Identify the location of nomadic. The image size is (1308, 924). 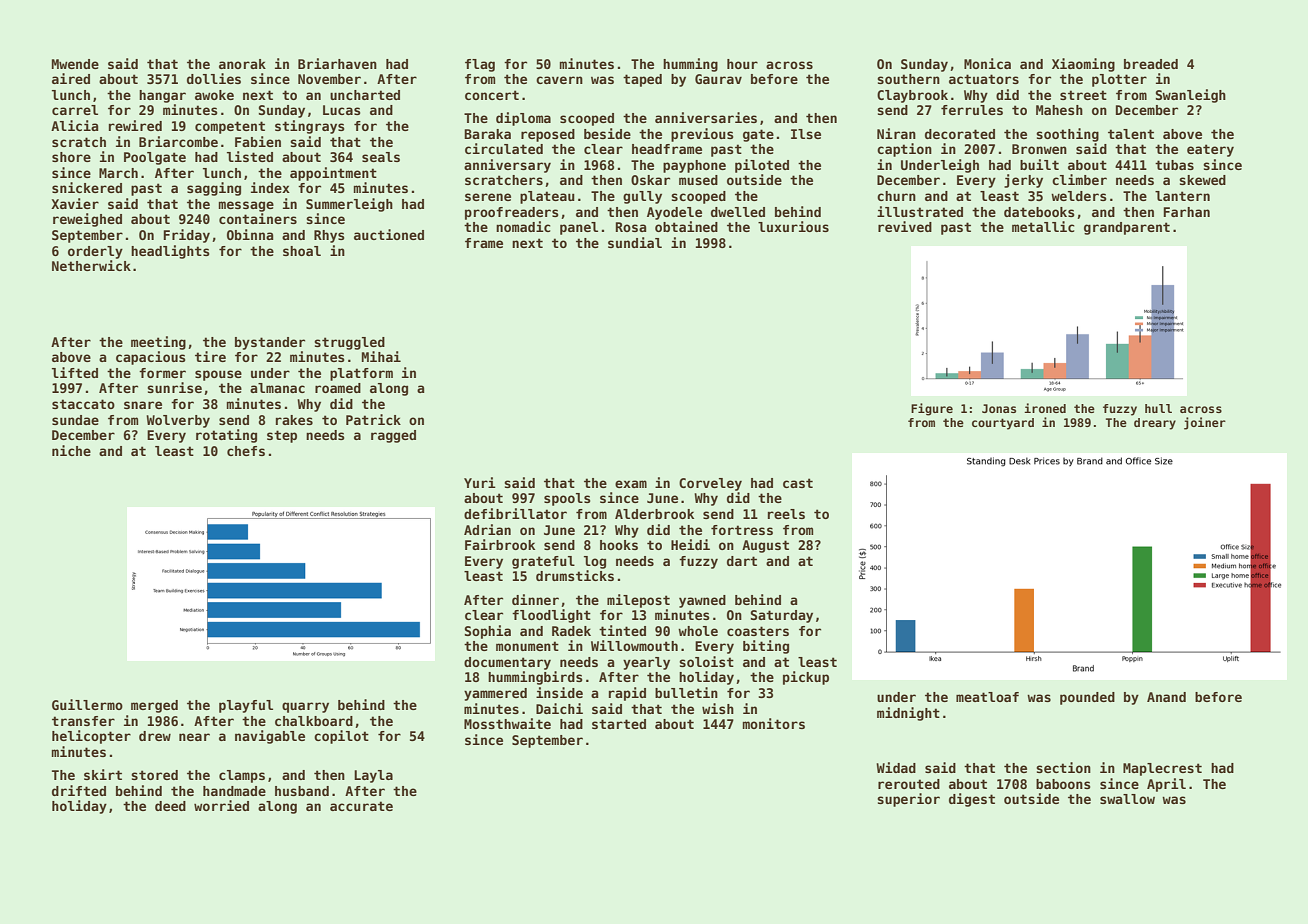
(523, 226).
